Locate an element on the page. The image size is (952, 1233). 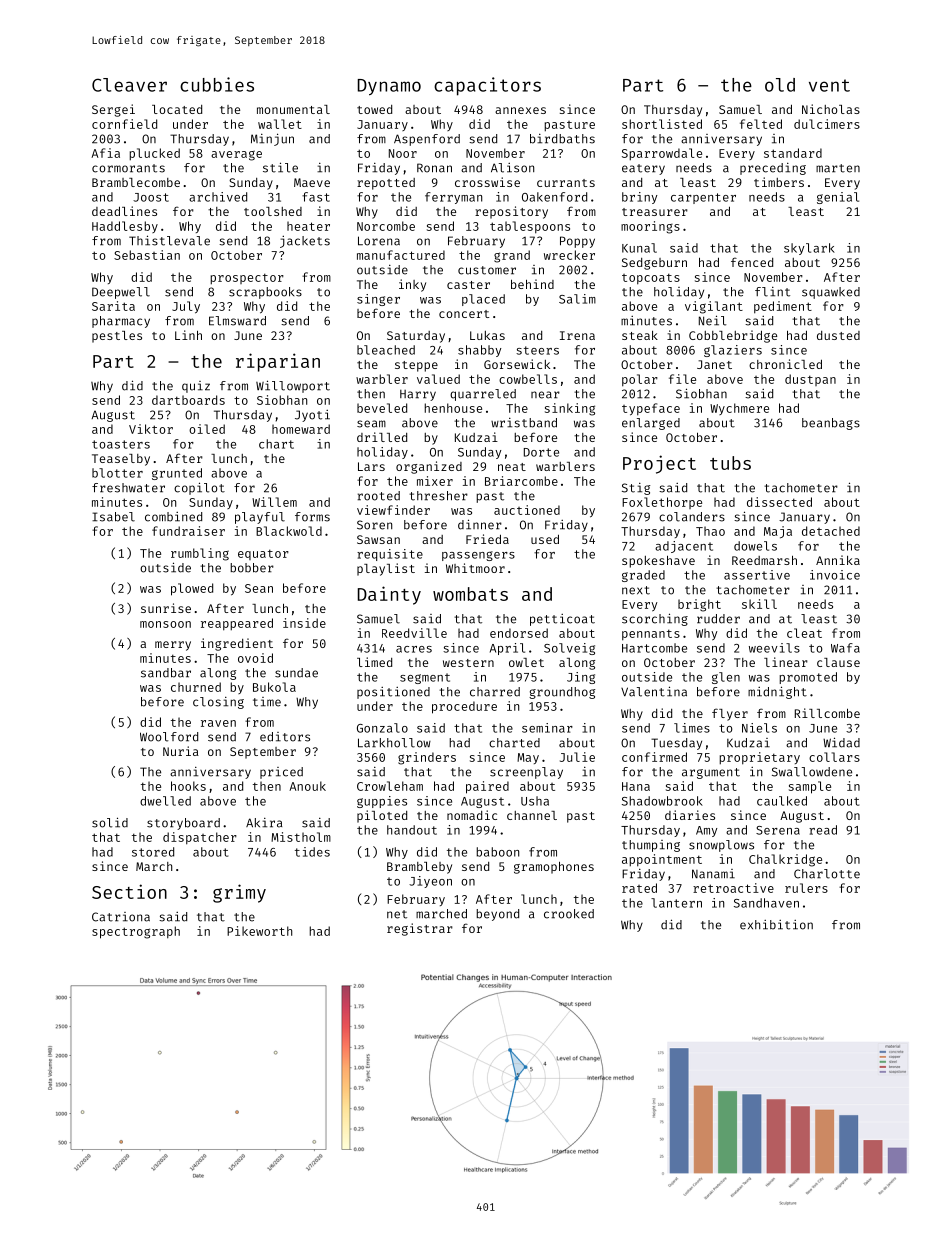
Rillcombe is located at coordinates (827, 713).
